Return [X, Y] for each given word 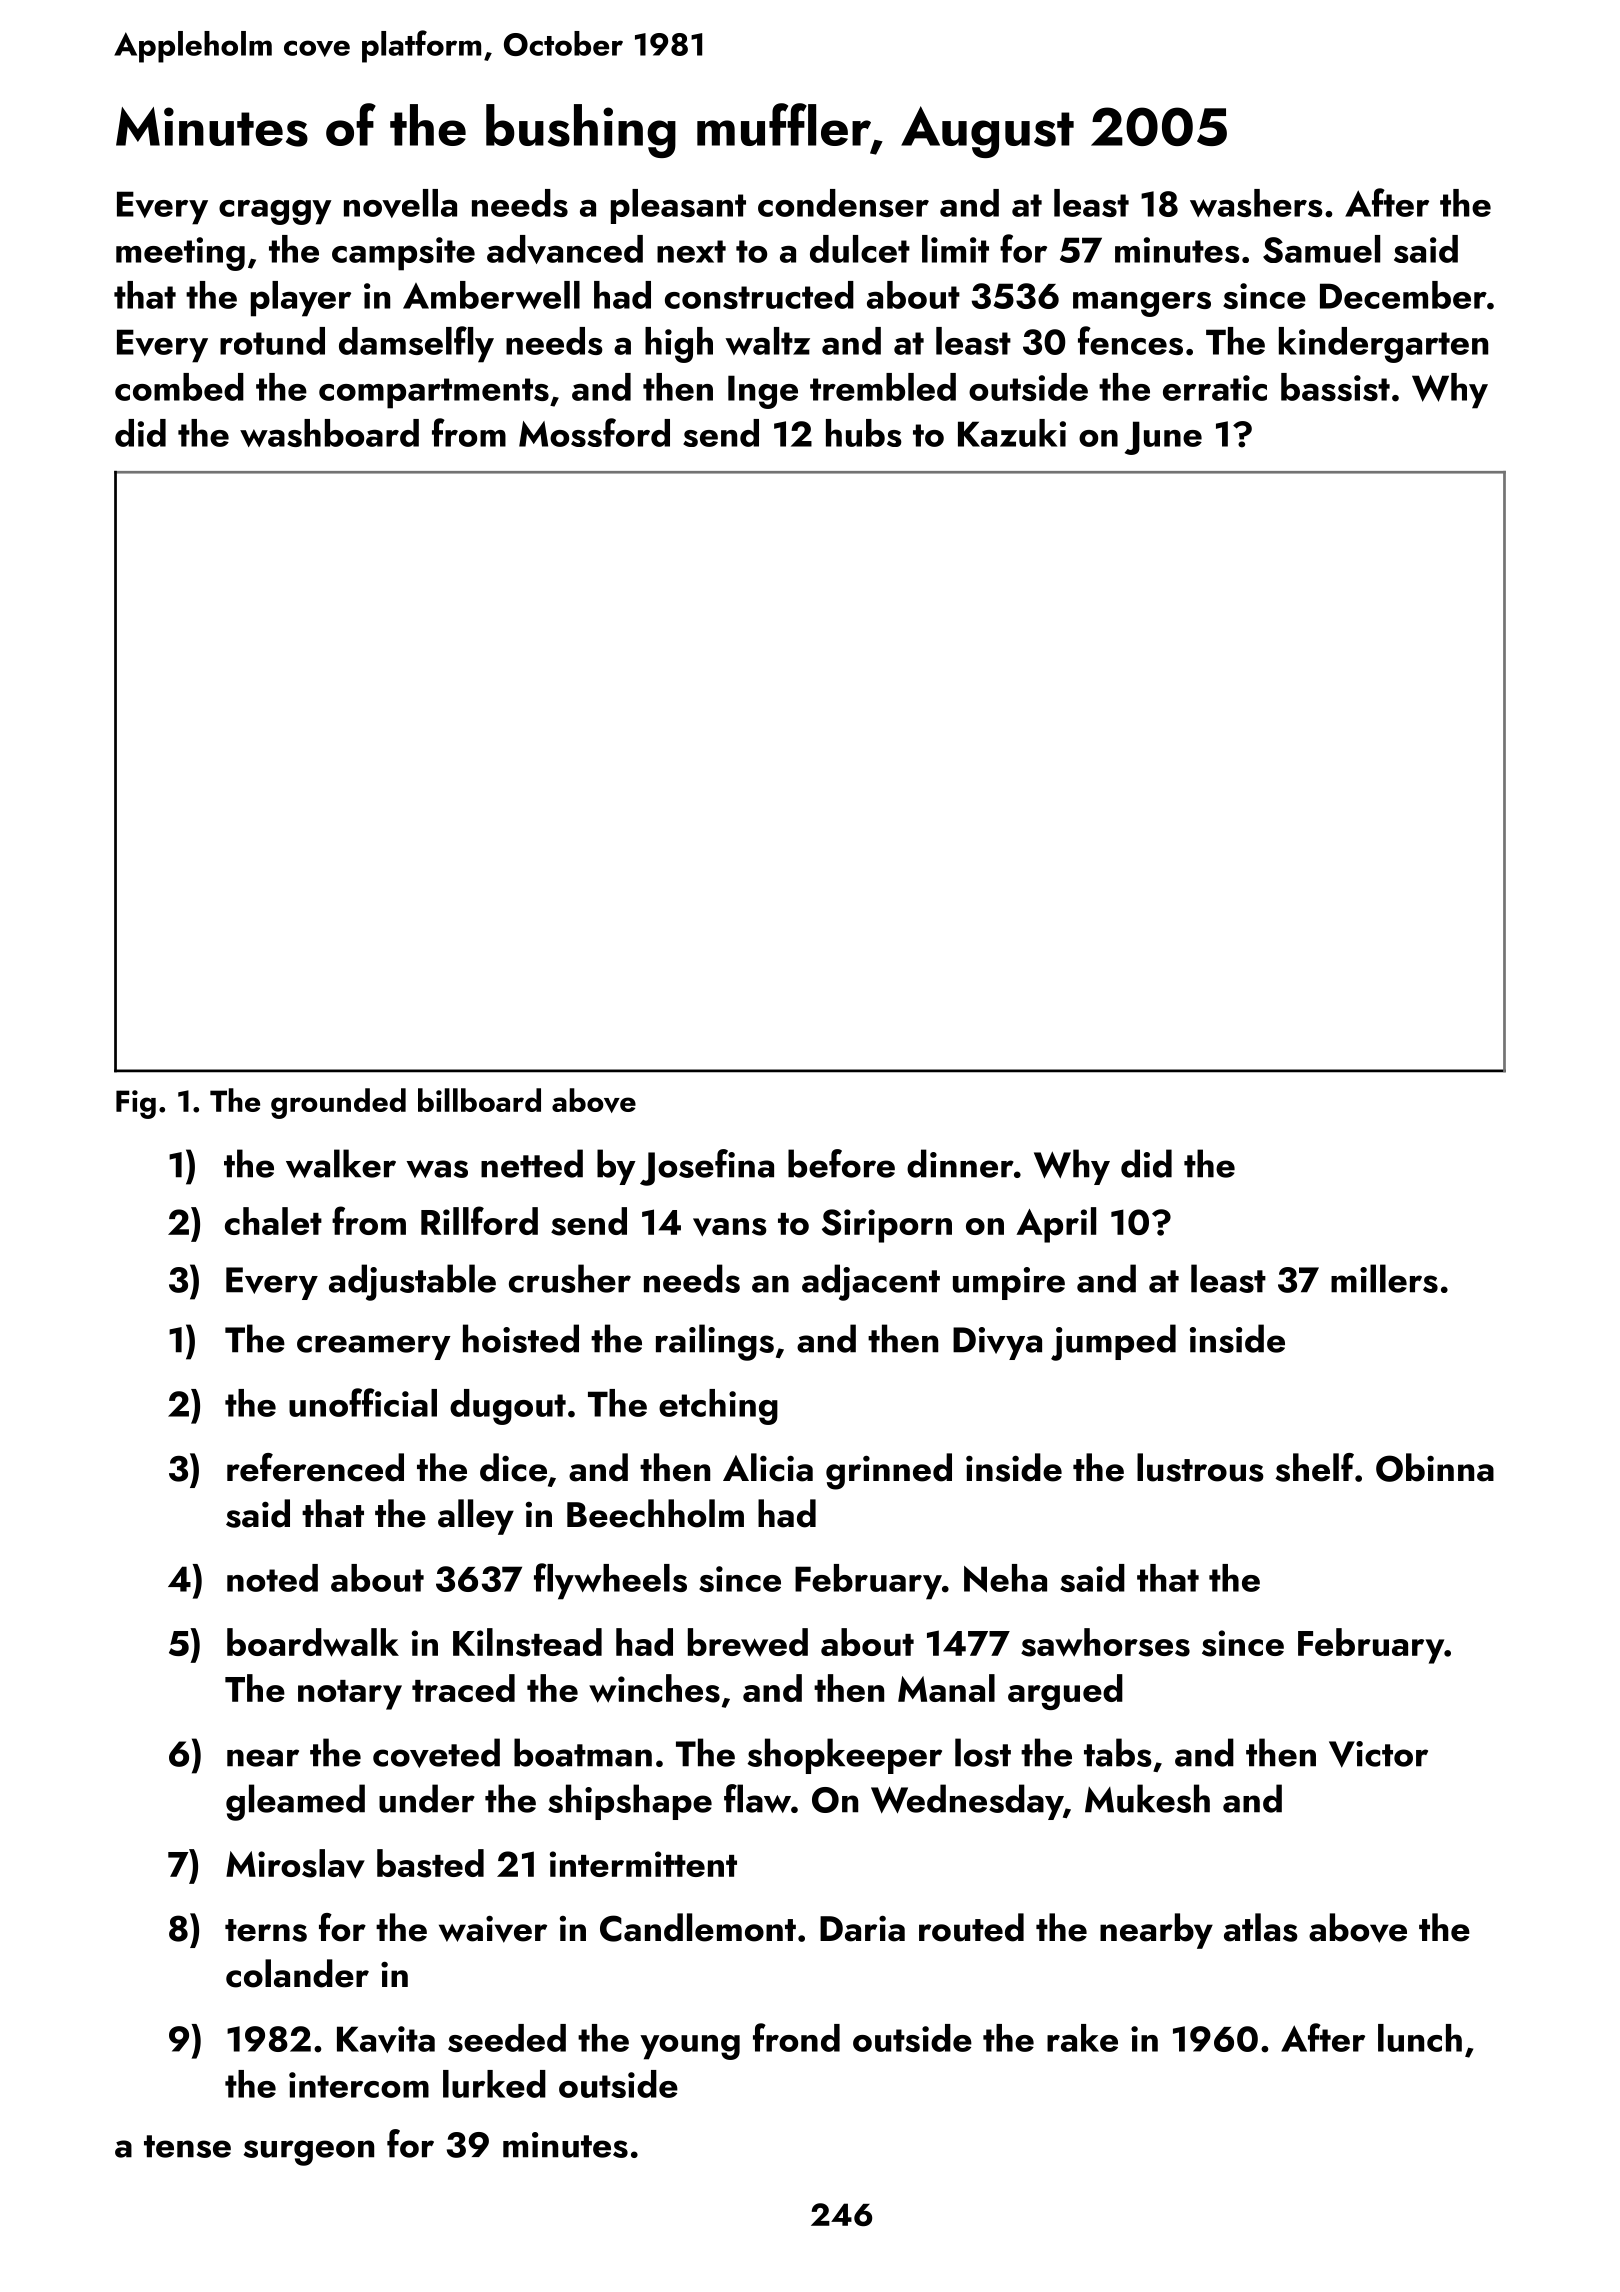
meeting [180, 254]
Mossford [594, 432]
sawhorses [1105, 1642]
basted [430, 1863]
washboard [329, 433]
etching [718, 1407]
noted [272, 1578]
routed [971, 1927]
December [1403, 295]
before [841, 1163]
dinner [960, 1163]
